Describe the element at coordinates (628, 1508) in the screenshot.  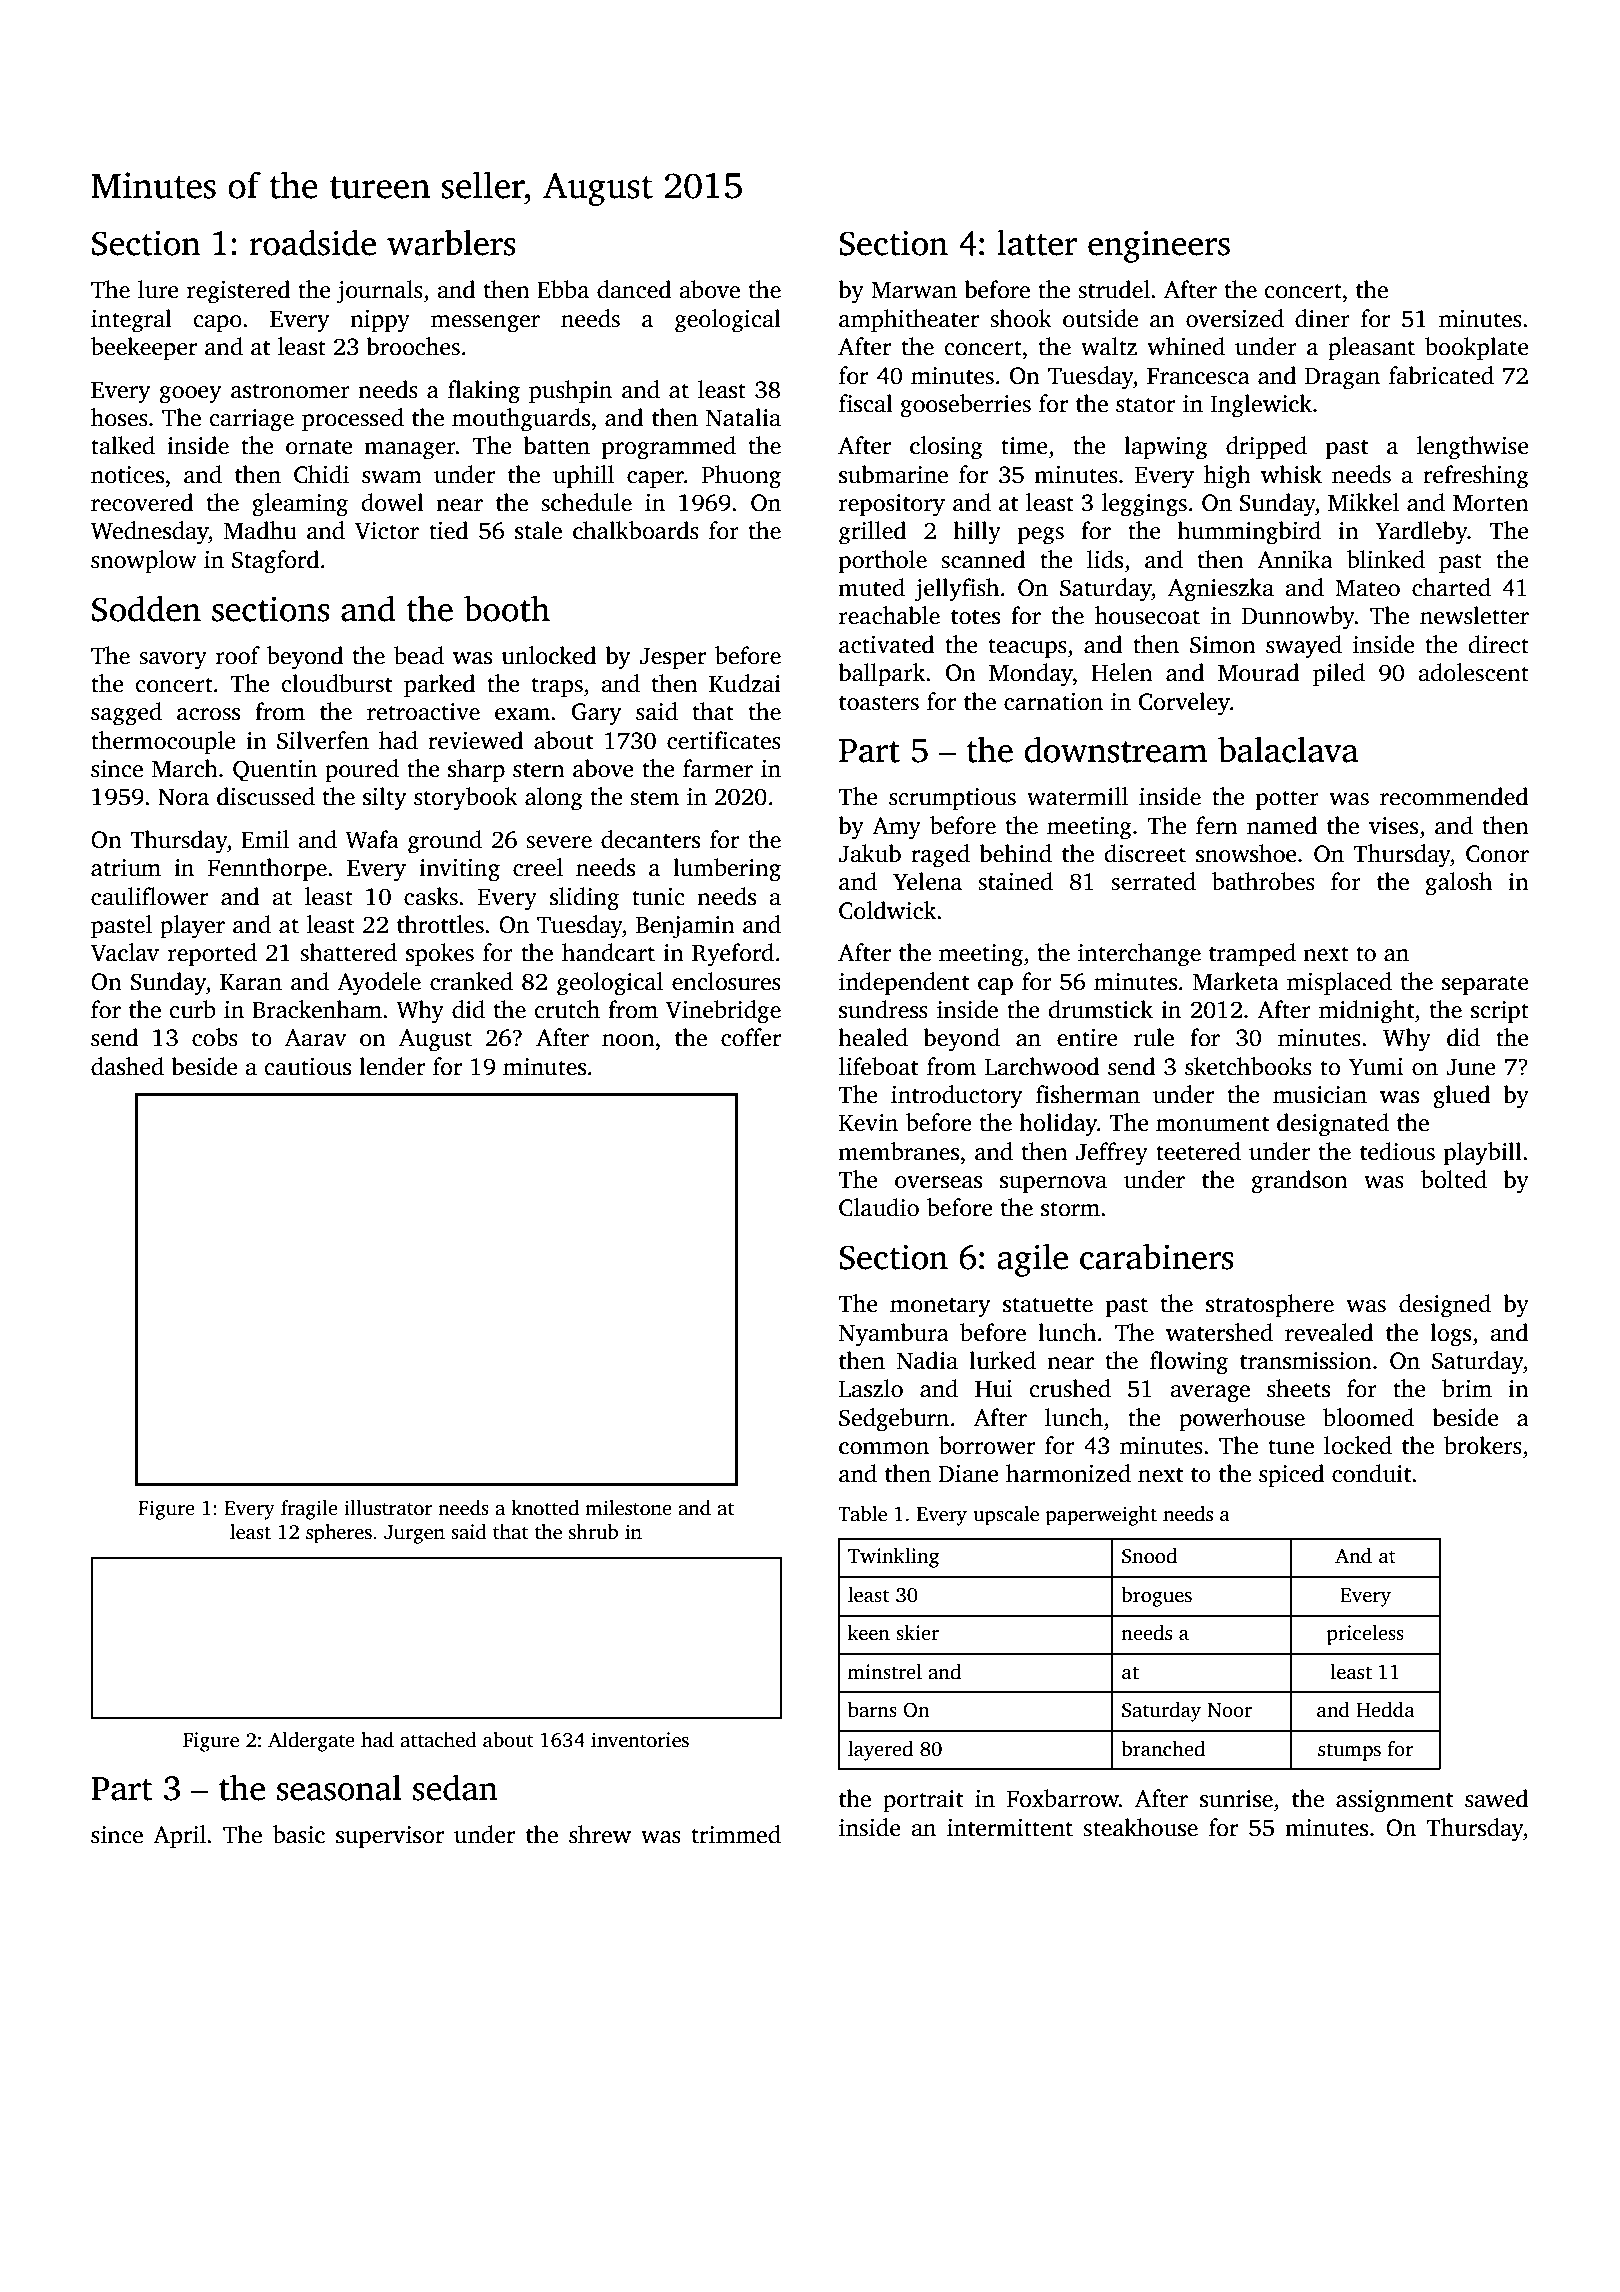
I see `milestone` at that location.
